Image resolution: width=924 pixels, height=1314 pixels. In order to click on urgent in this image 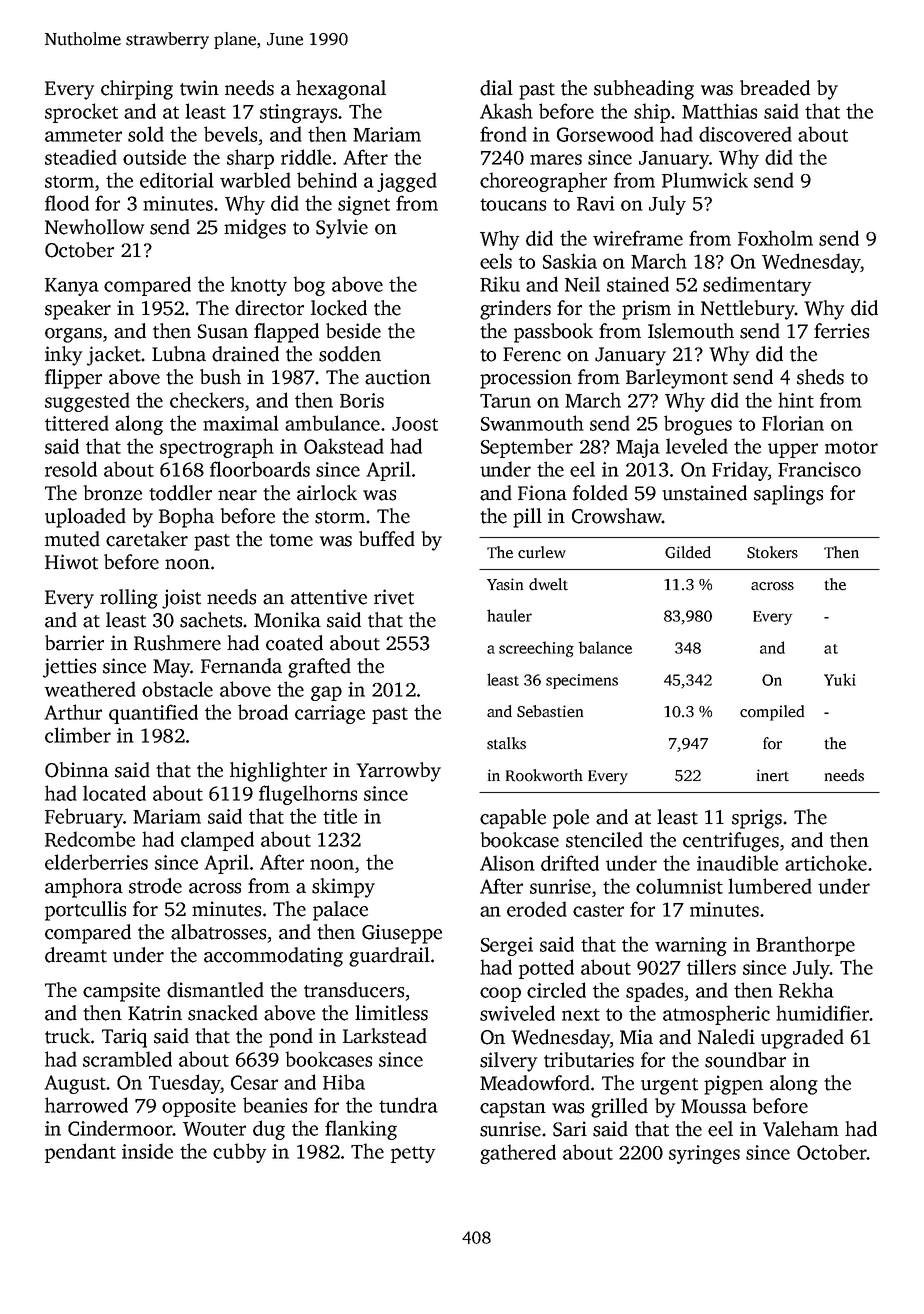, I will do `click(669, 1086)`.
